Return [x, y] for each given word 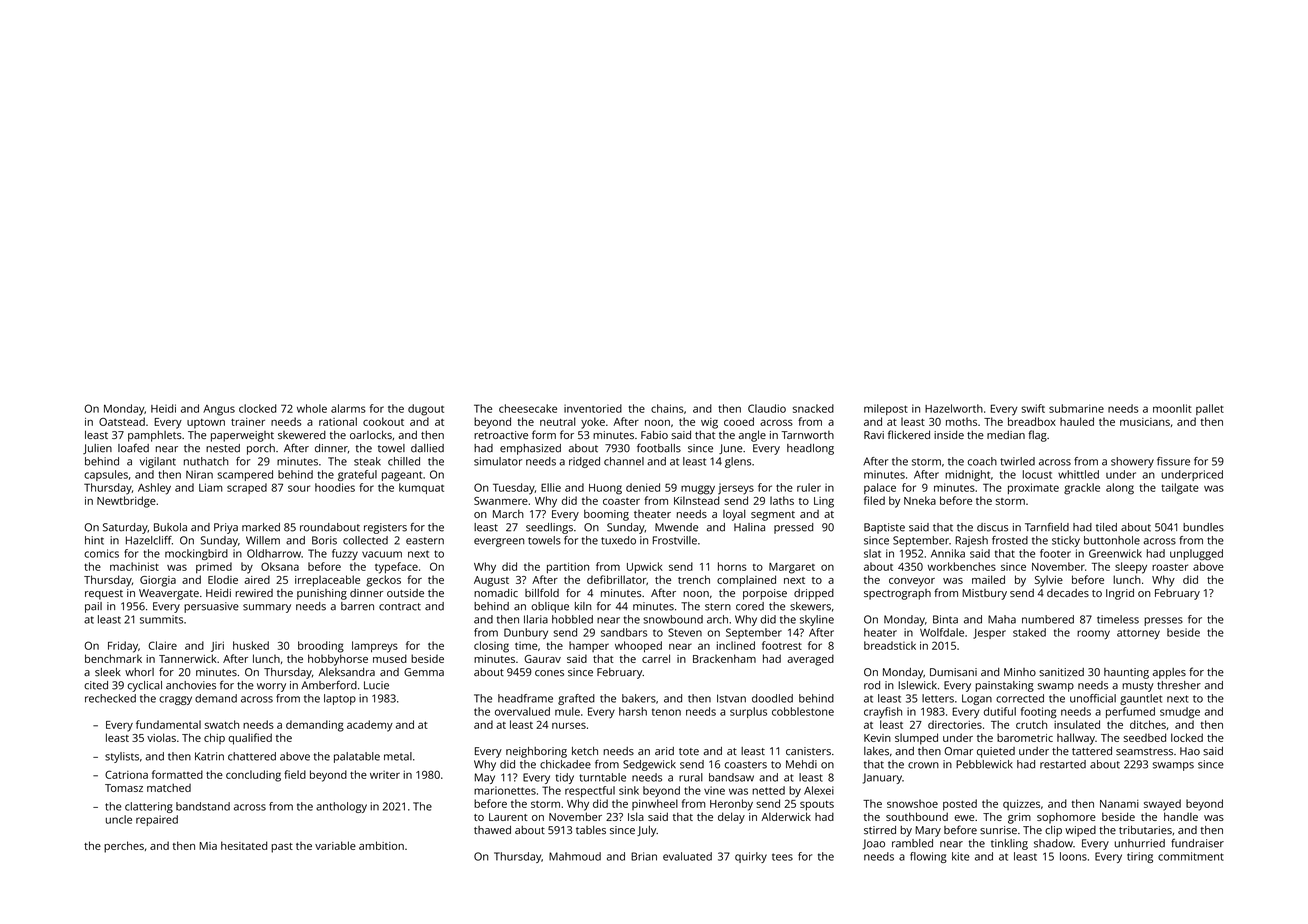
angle [752, 436]
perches [124, 847]
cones [549, 673]
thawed [492, 830]
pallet [1210, 409]
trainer [248, 422]
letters [938, 698]
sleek [108, 672]
